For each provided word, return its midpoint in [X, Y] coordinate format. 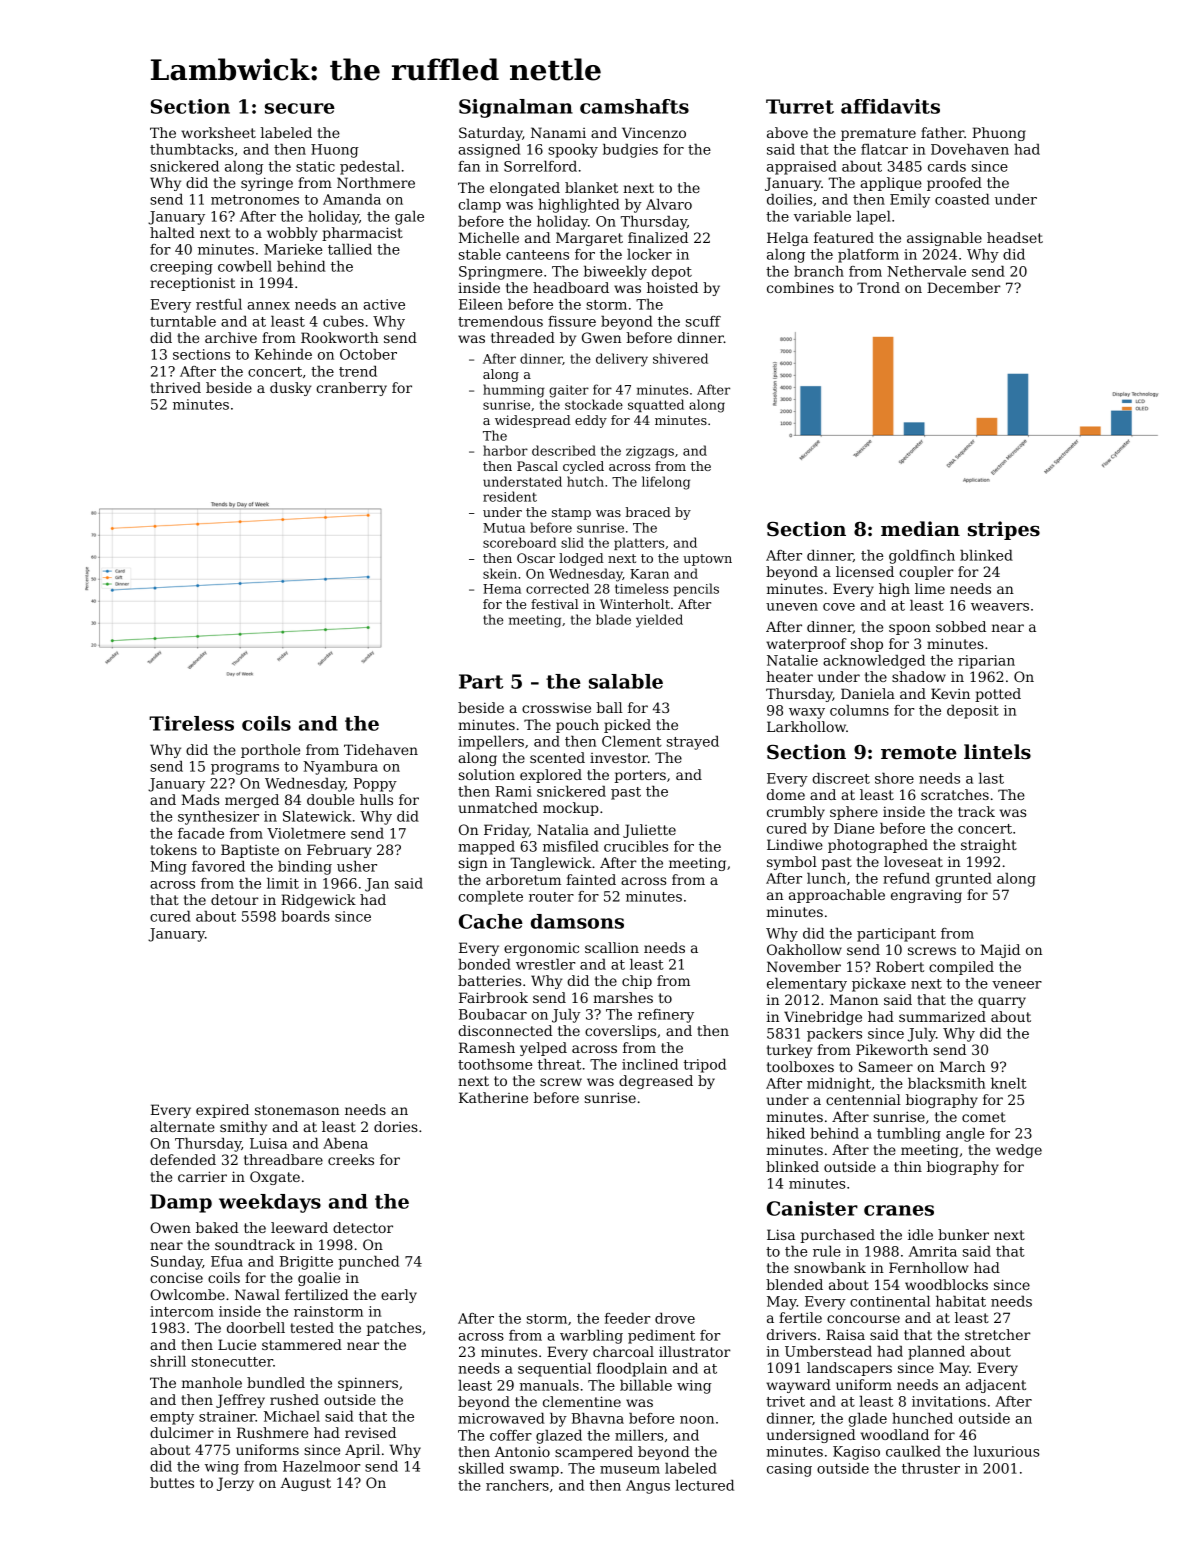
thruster [931, 1468]
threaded [523, 337]
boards [306, 916]
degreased [656, 1082]
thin [908, 1166]
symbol [792, 863]
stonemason [297, 1110]
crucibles [636, 846]
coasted [962, 199]
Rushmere [272, 1432]
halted [172, 232]
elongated [525, 189]
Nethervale [926, 271]
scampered [594, 1453]
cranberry [351, 389]
